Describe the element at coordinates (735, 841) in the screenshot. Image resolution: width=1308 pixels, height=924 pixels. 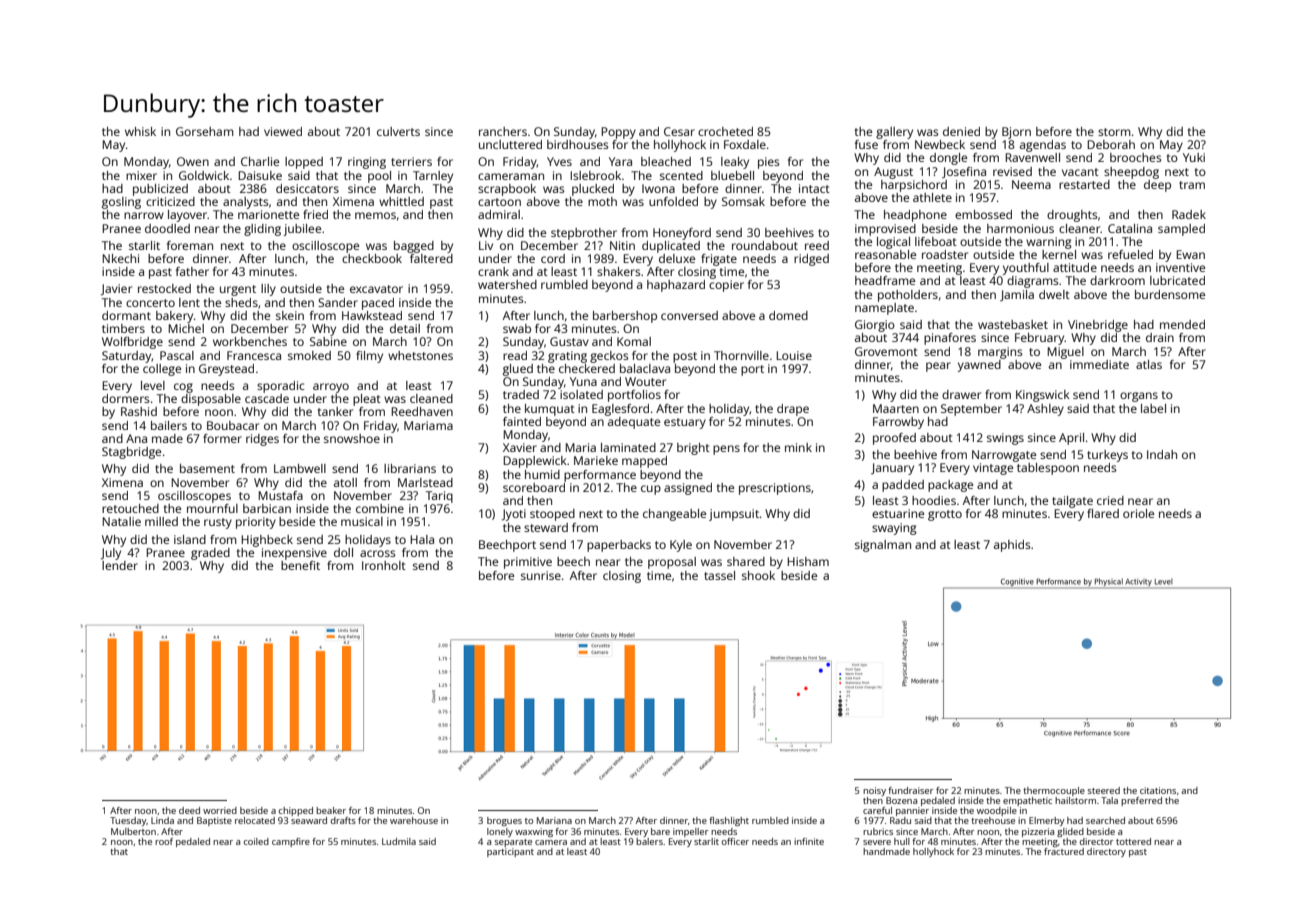
I see `officer` at that location.
